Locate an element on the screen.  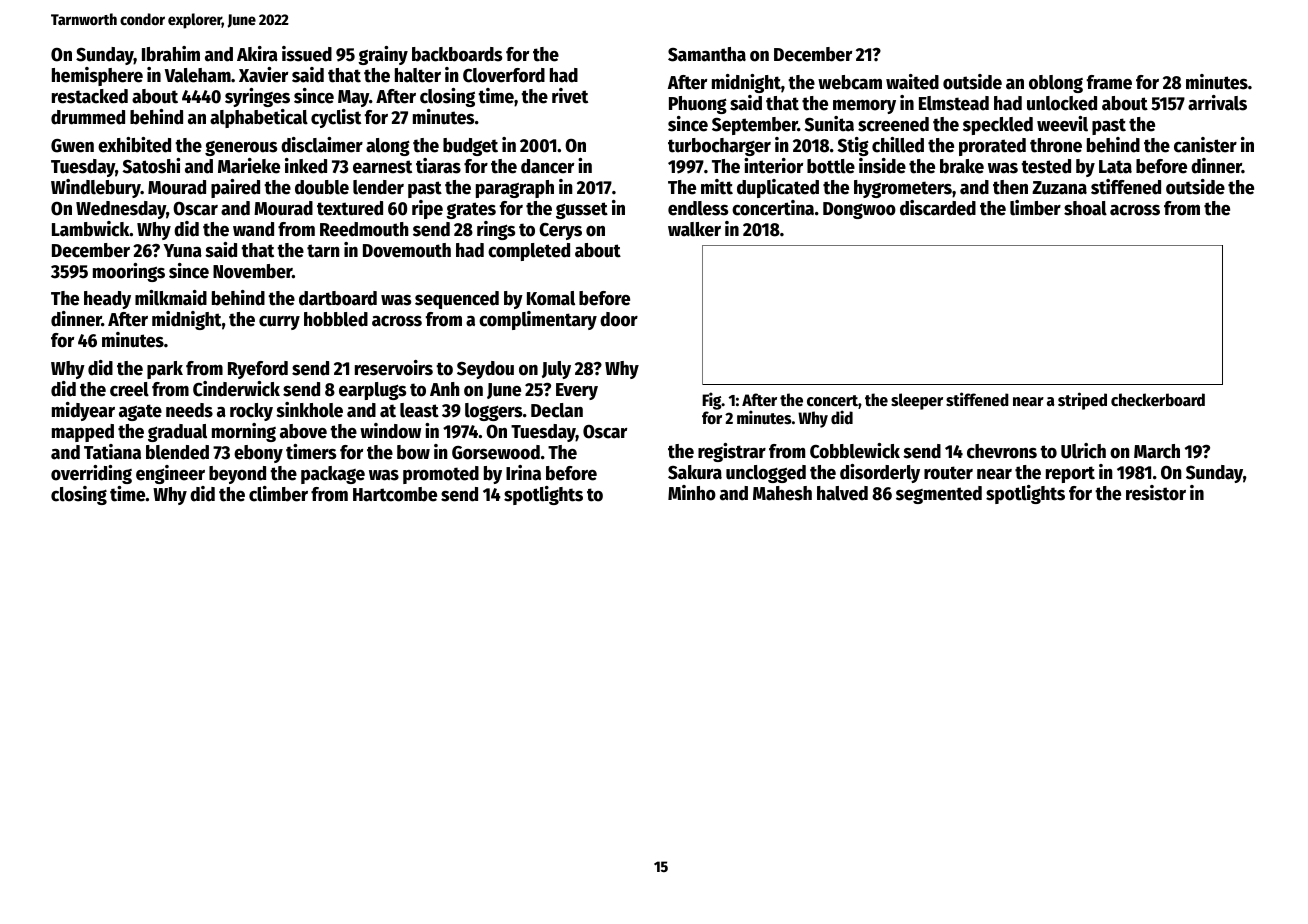
chilled is located at coordinates (898, 145).
